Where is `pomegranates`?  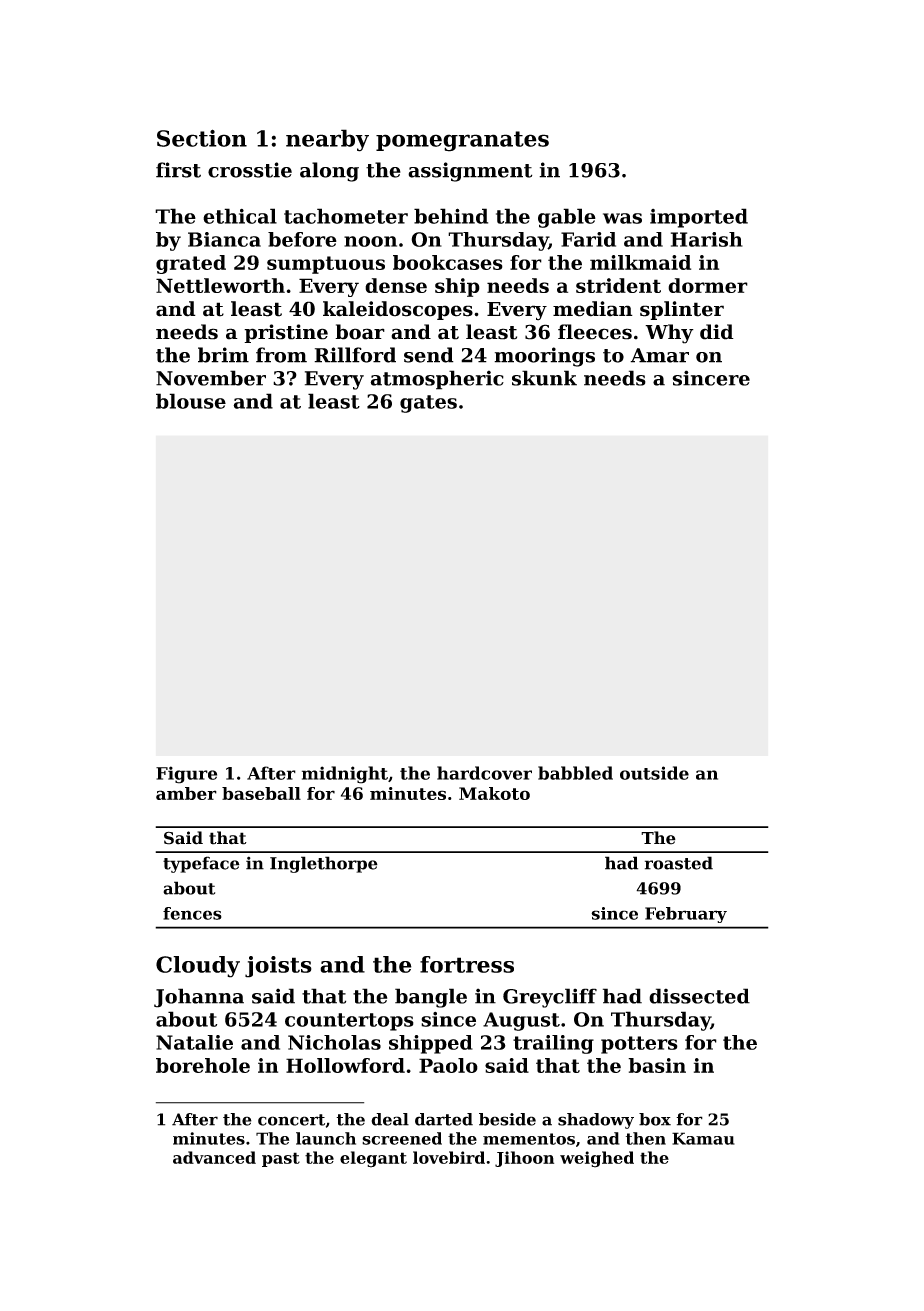 pomegranates is located at coordinates (462, 141).
